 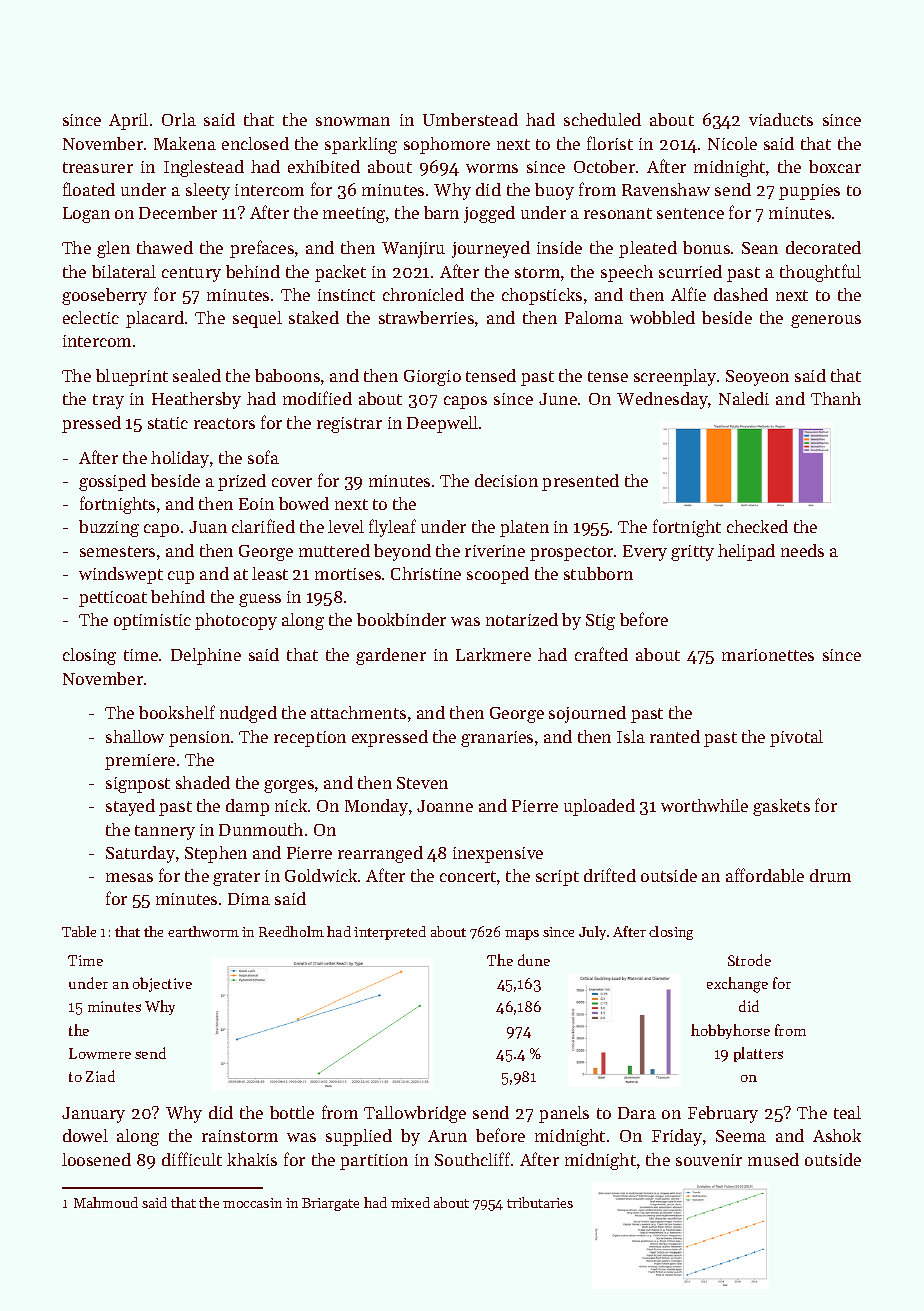 I want to click on tributaries, so click(x=540, y=1202).
